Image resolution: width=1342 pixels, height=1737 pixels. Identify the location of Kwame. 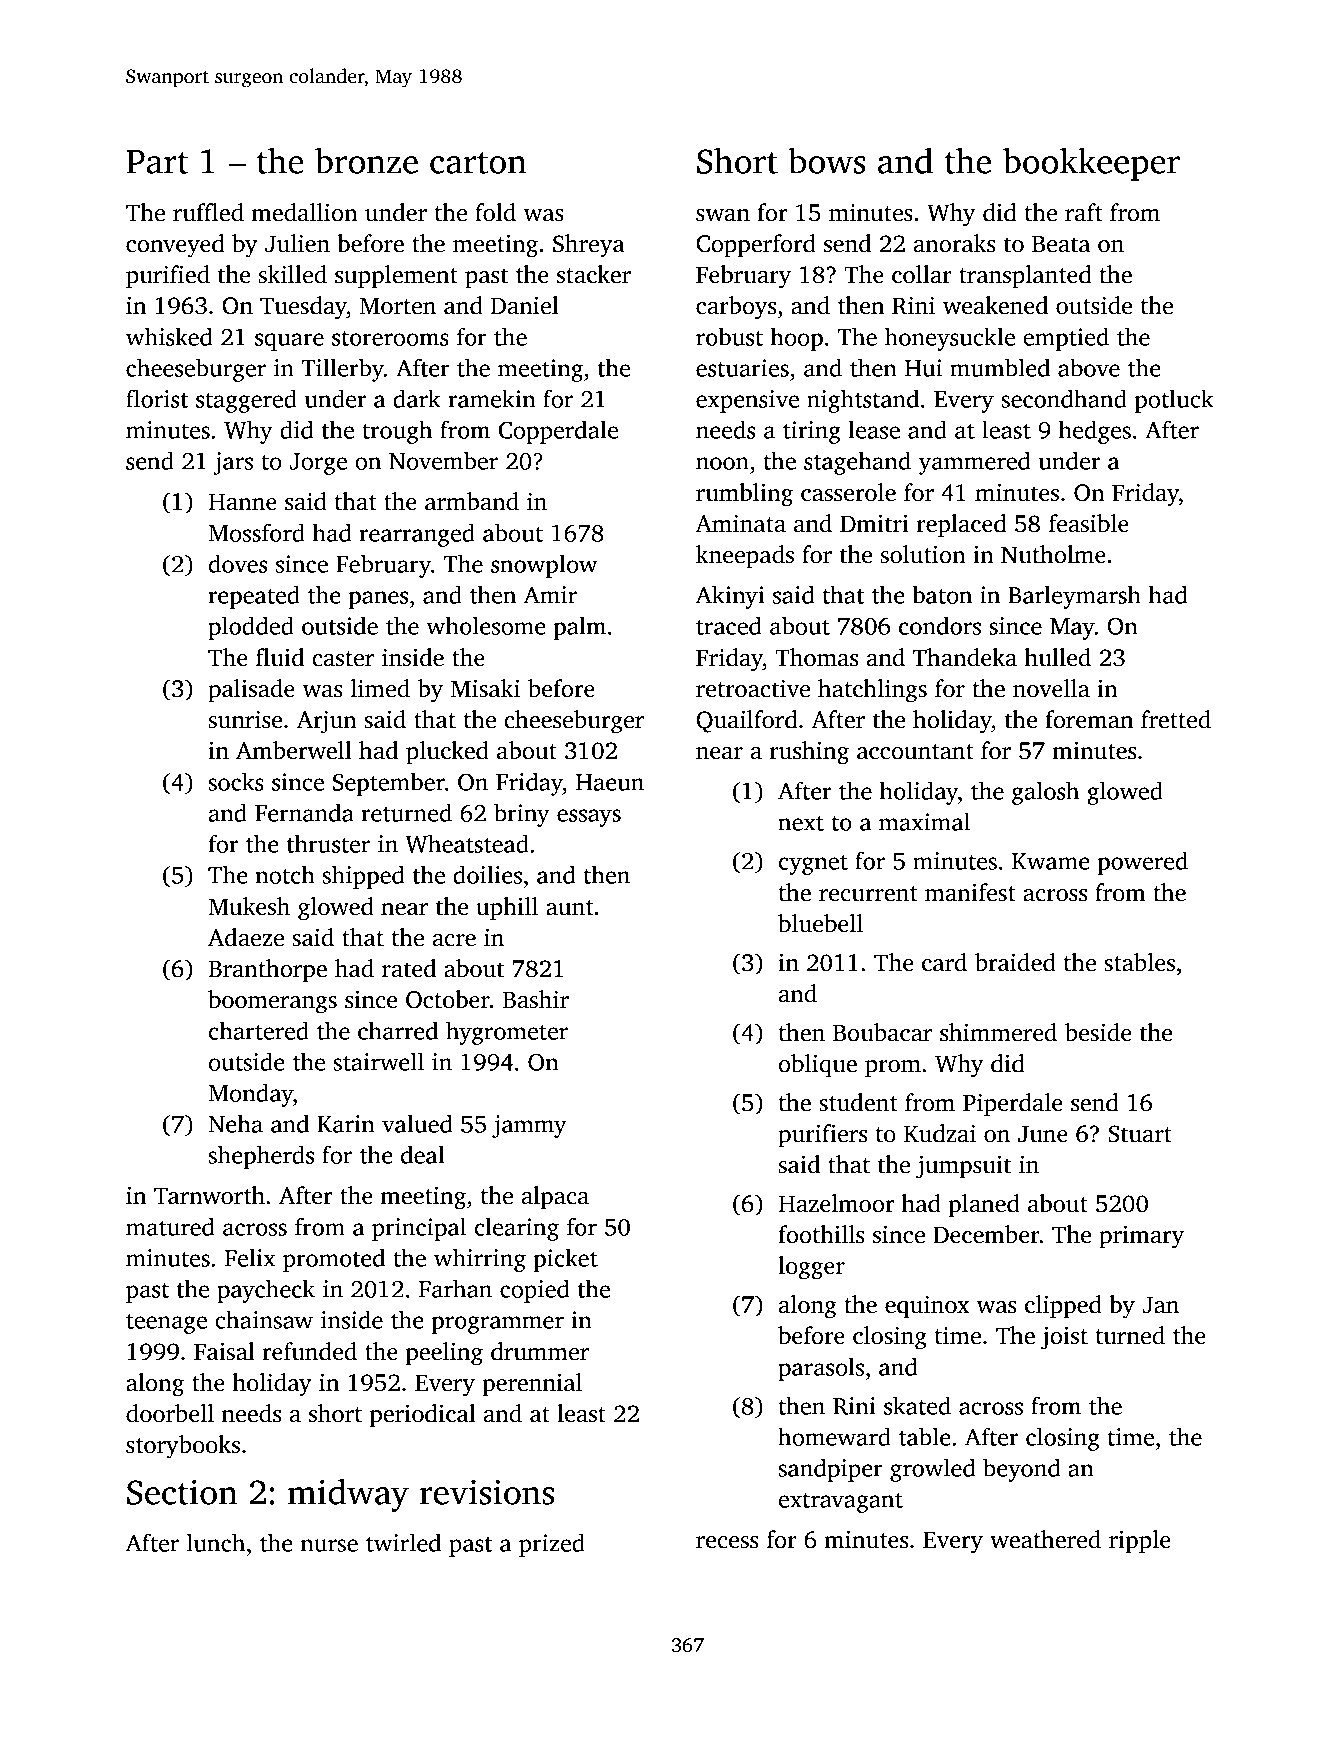
(1051, 861).
